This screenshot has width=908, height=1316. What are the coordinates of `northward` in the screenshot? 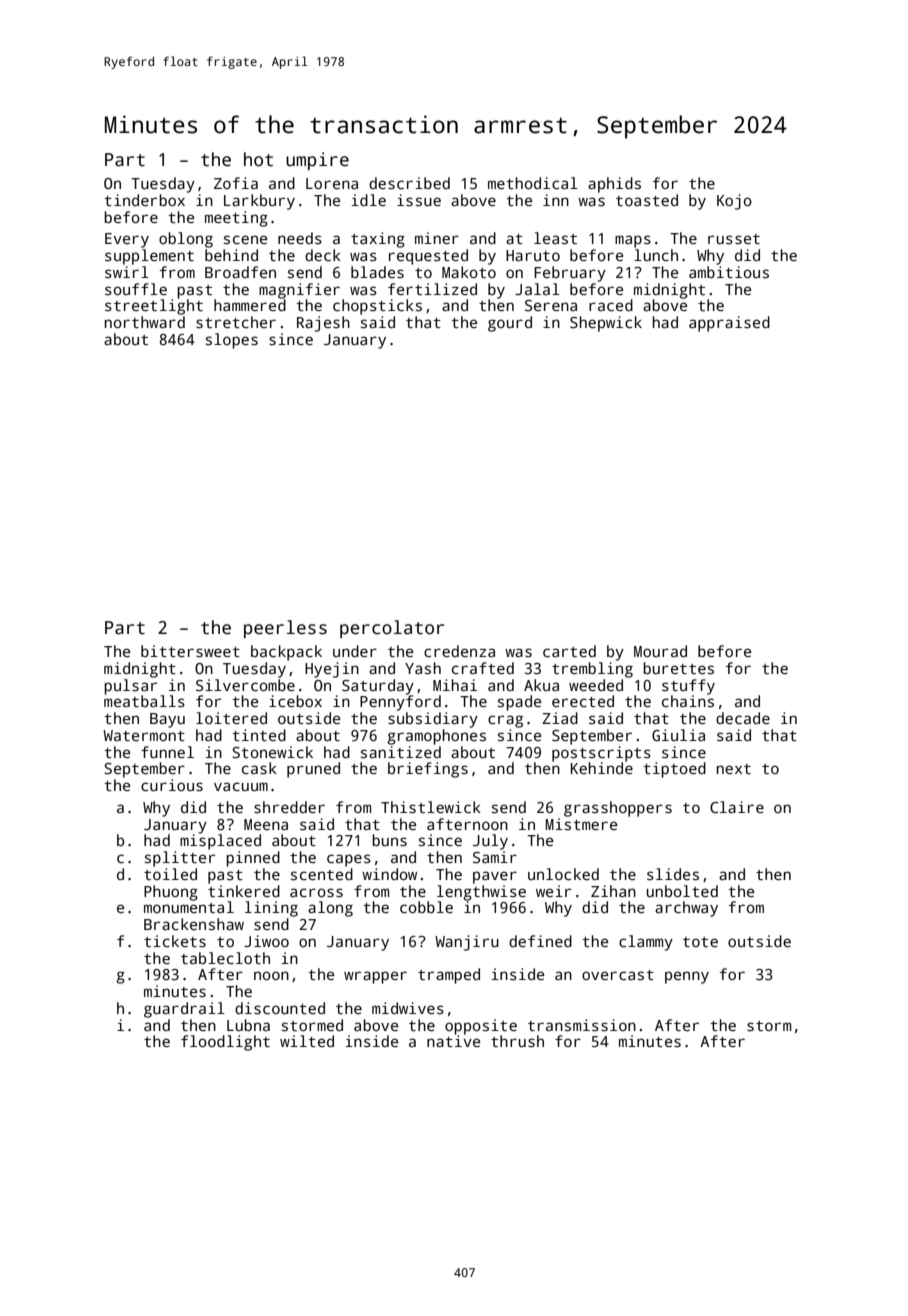 It's located at (145, 322).
